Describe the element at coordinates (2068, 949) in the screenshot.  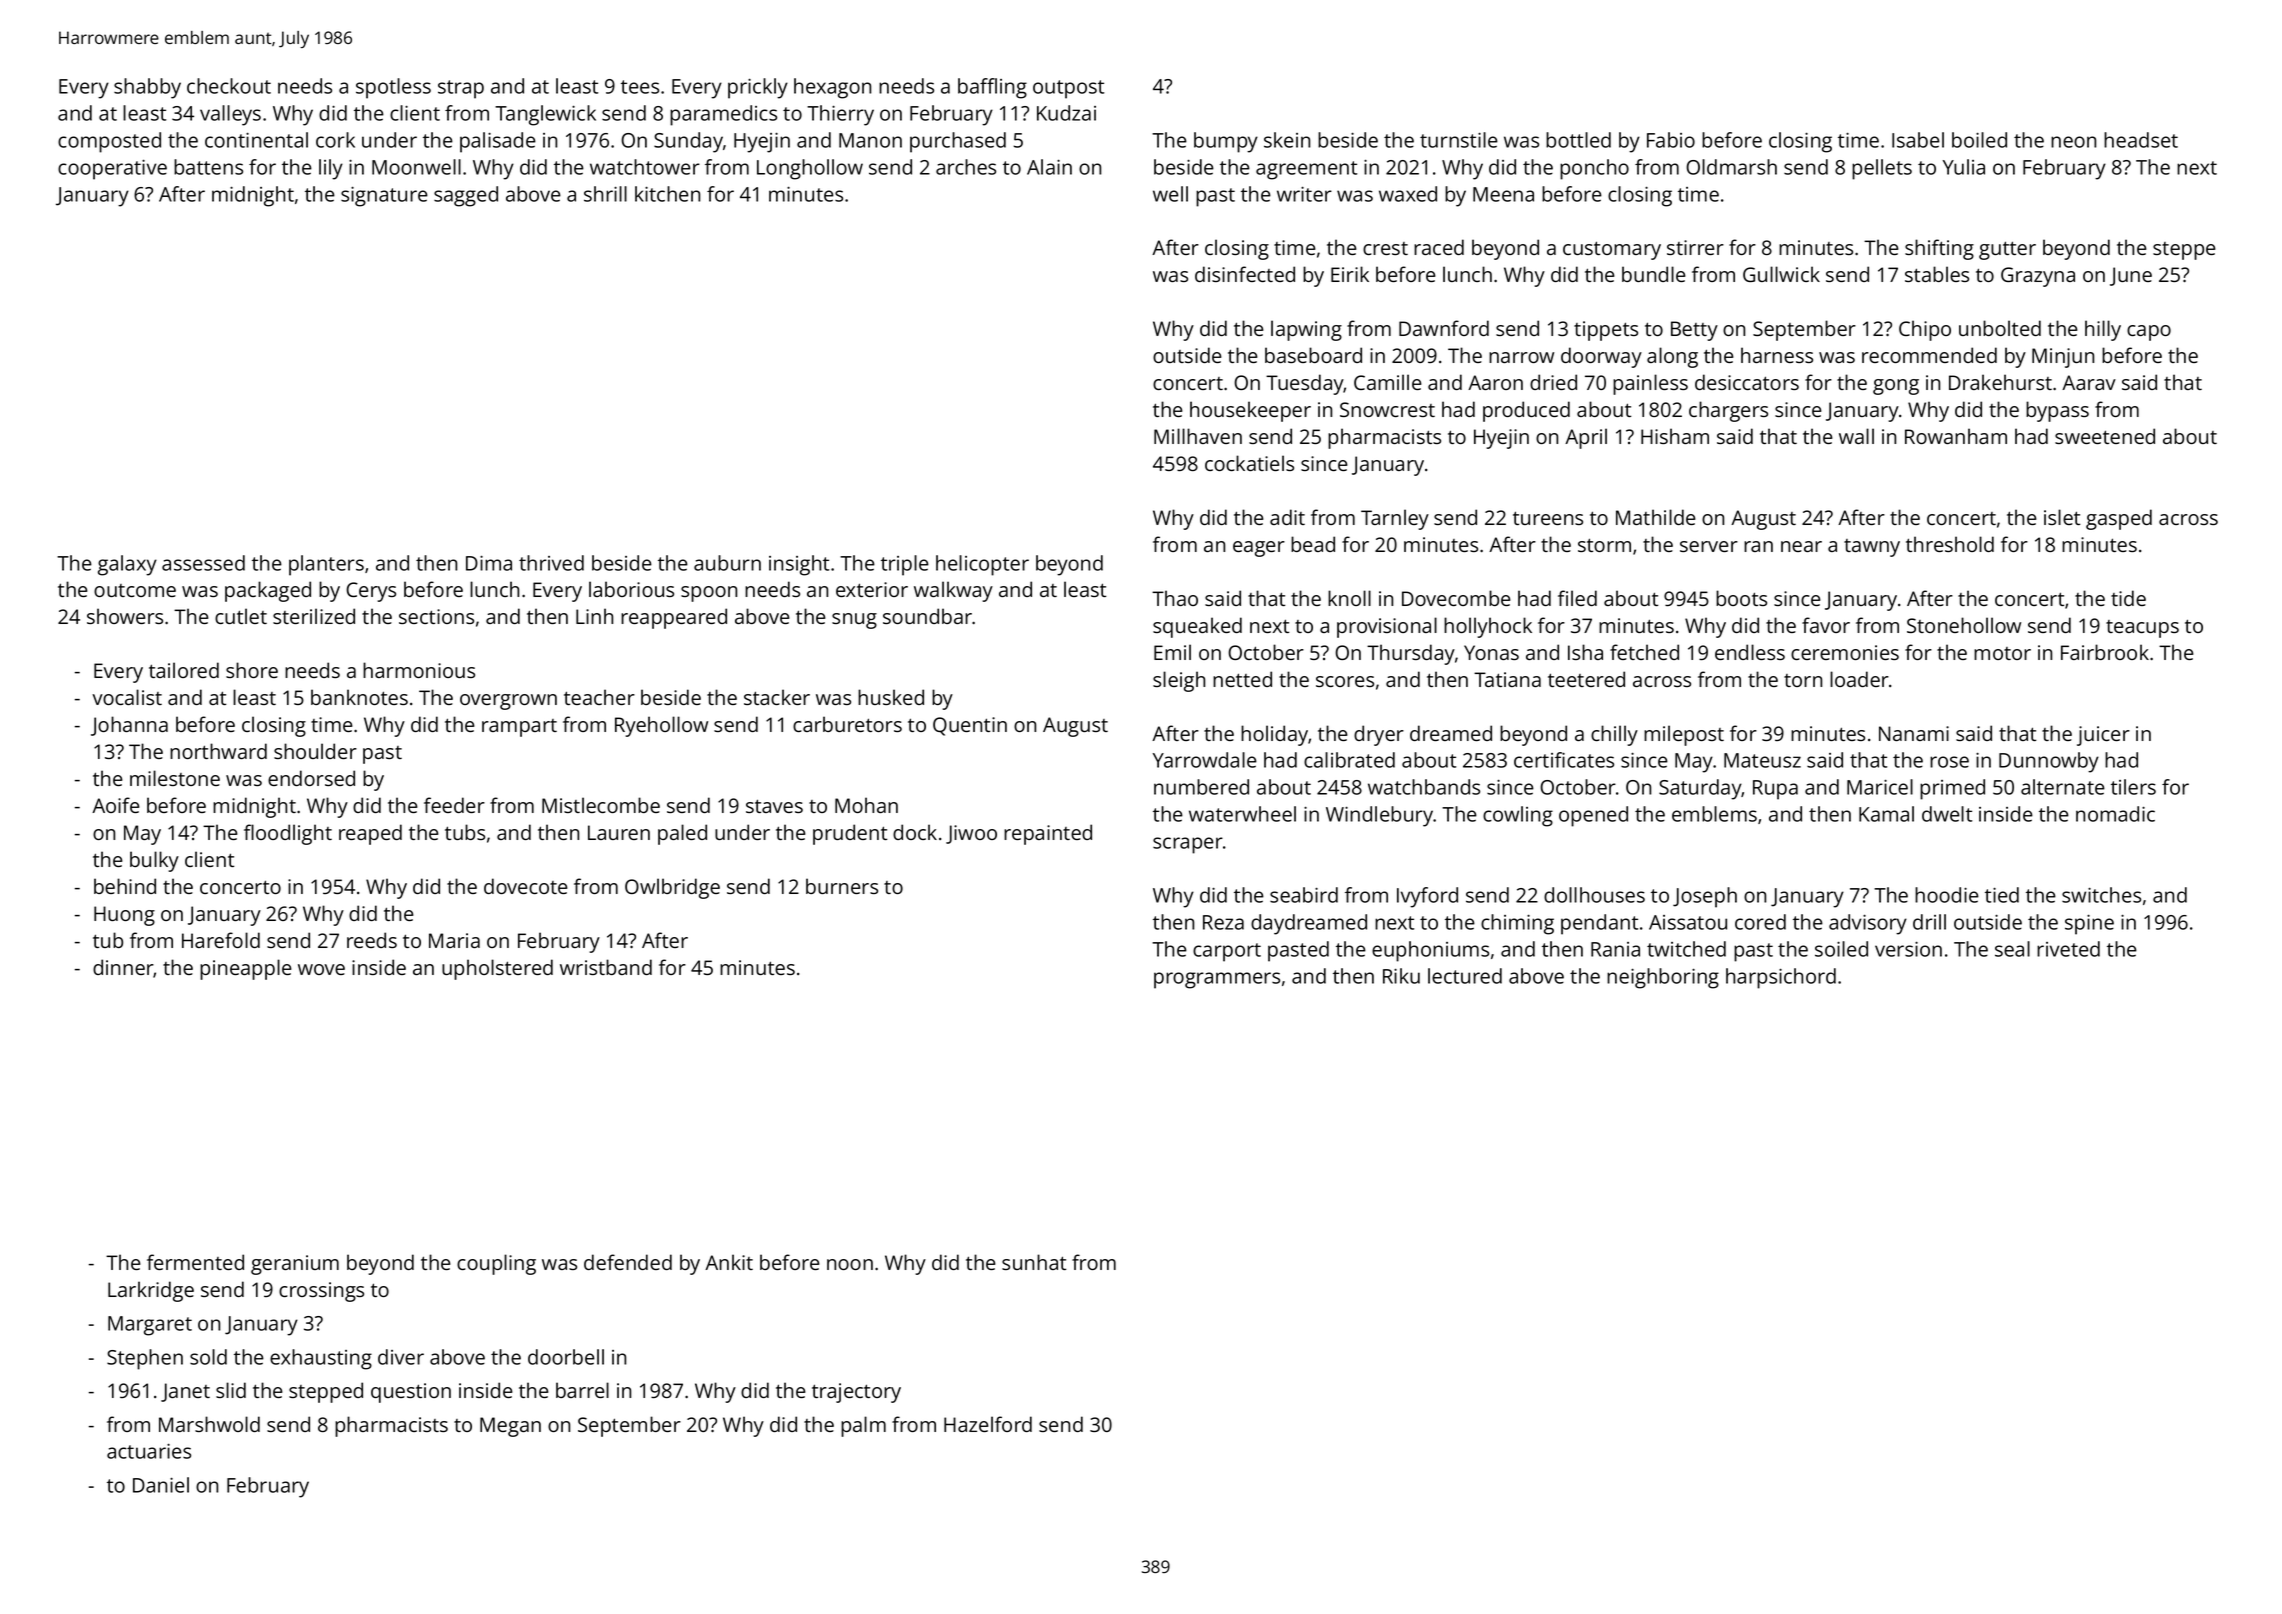
I see `riveted` at that location.
